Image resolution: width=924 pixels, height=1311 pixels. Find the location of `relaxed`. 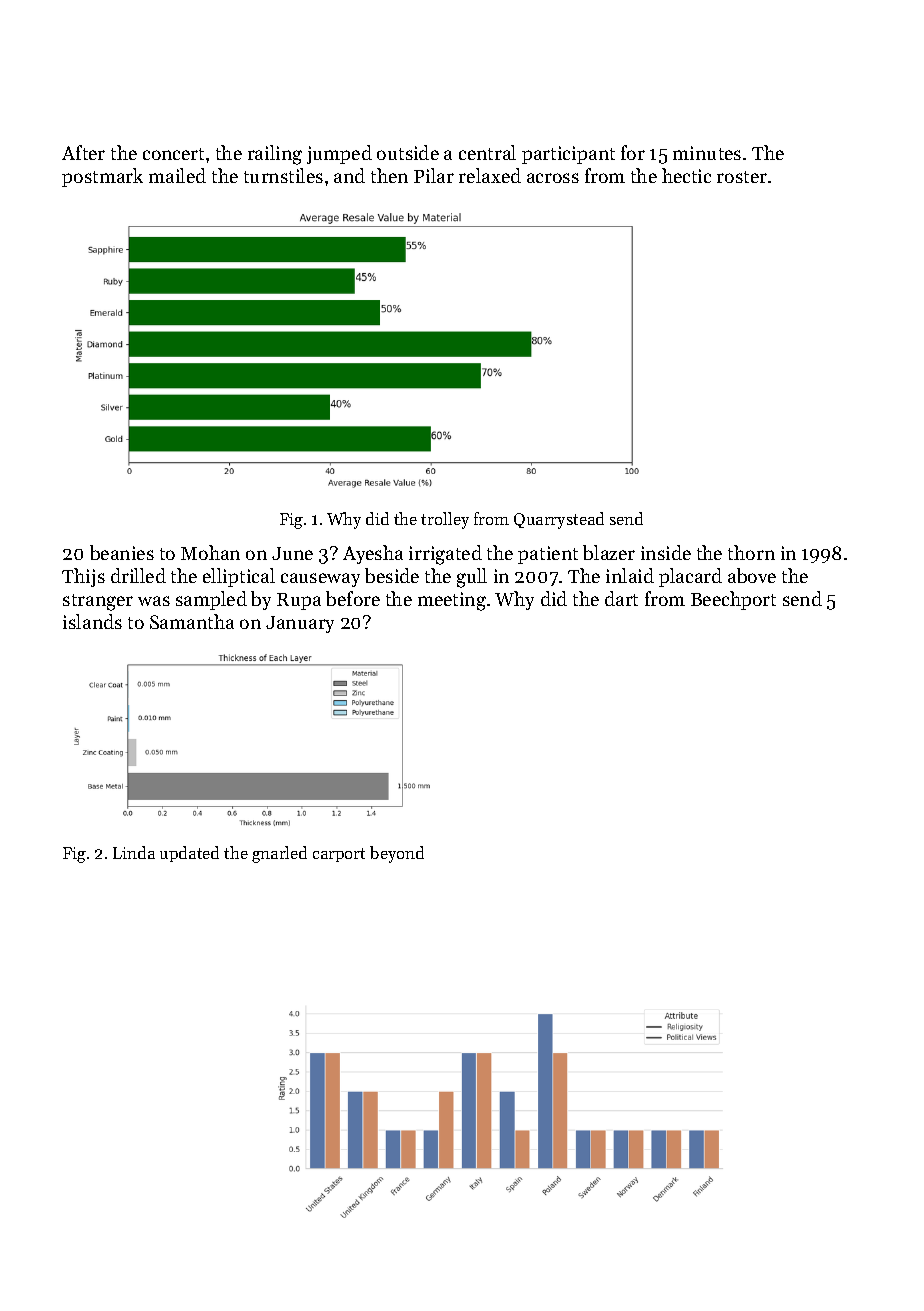

relaxed is located at coordinates (490, 175).
